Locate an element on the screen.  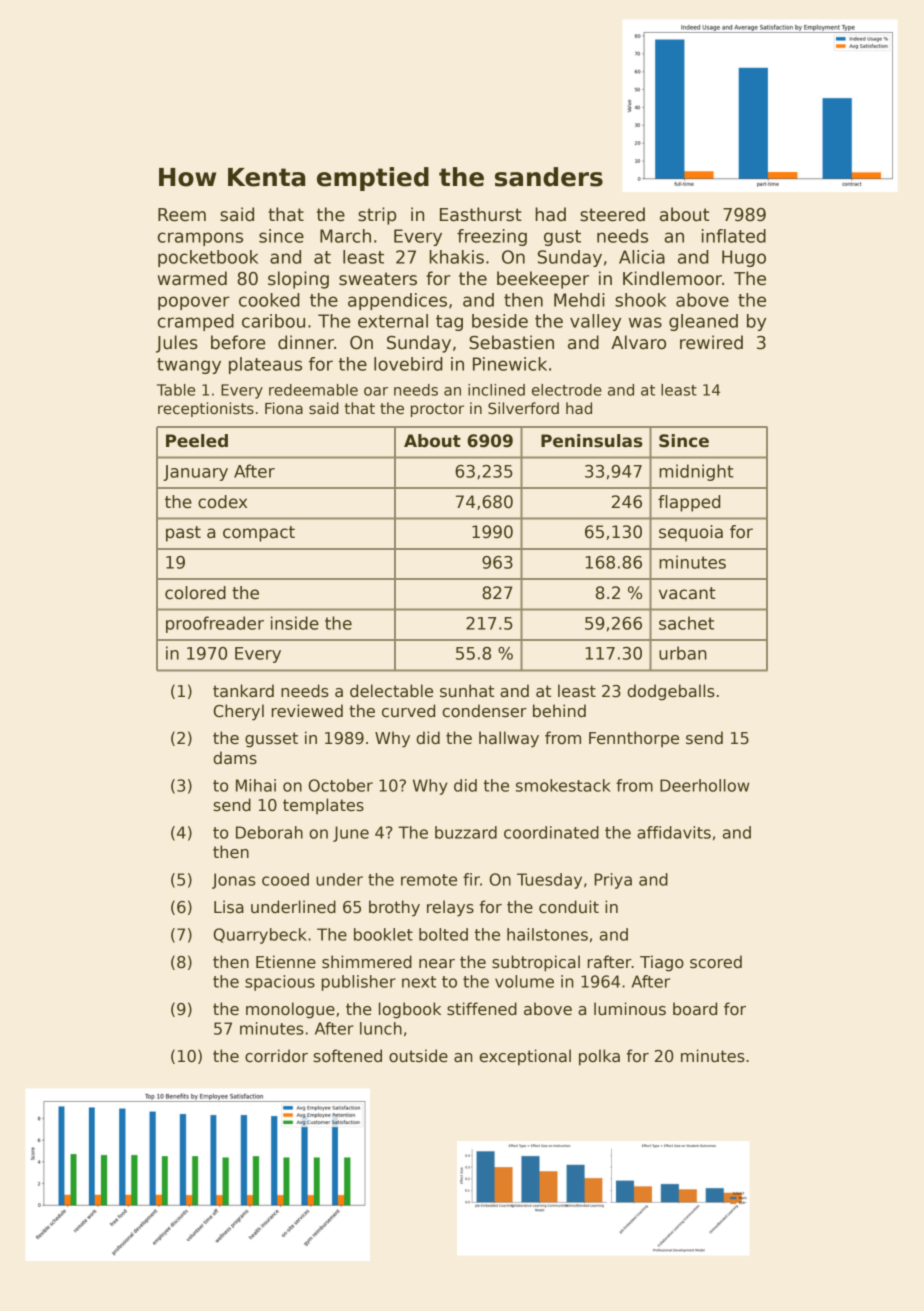
receptionists is located at coordinates (206, 409).
